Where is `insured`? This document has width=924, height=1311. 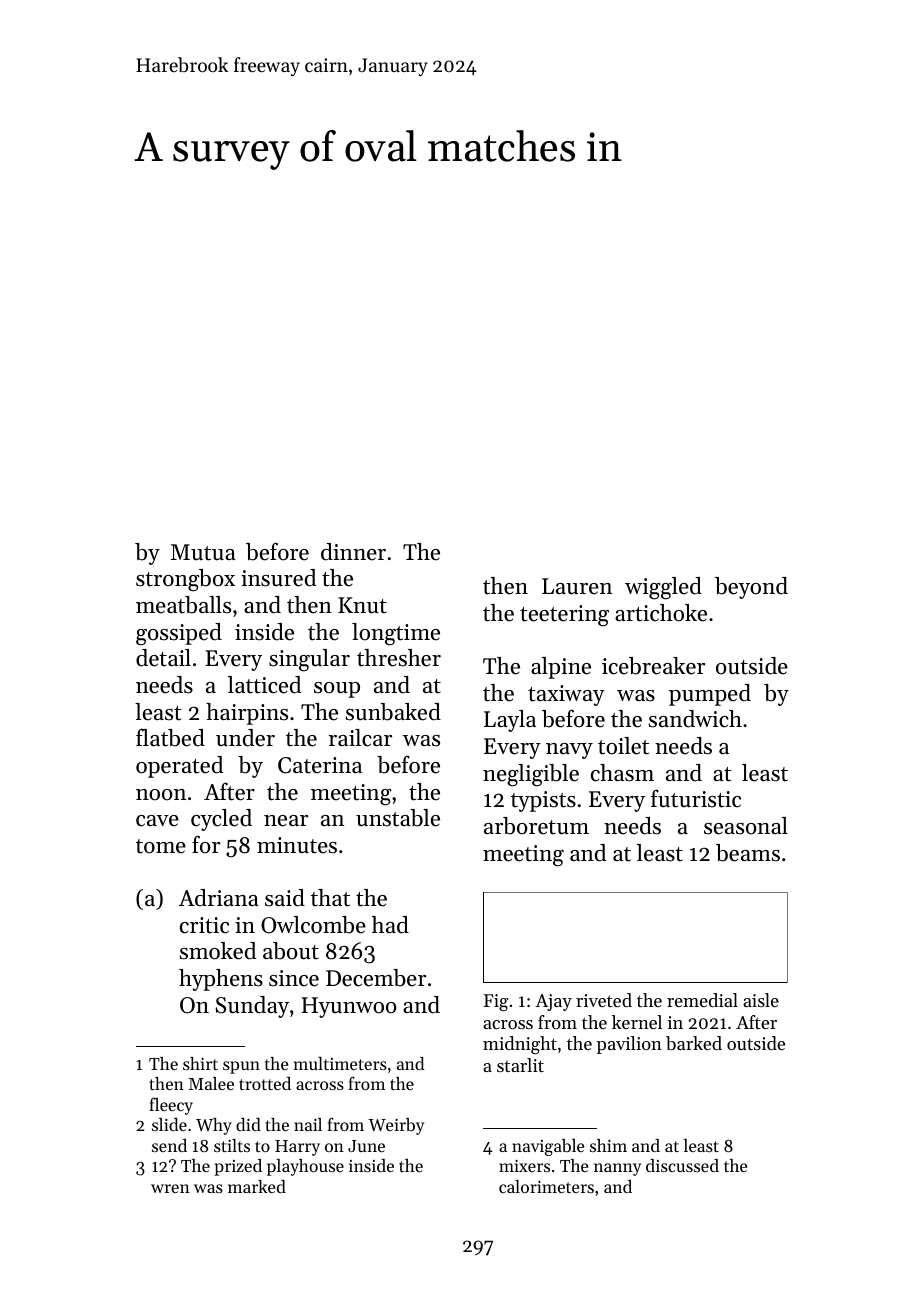 insured is located at coordinates (278, 578).
